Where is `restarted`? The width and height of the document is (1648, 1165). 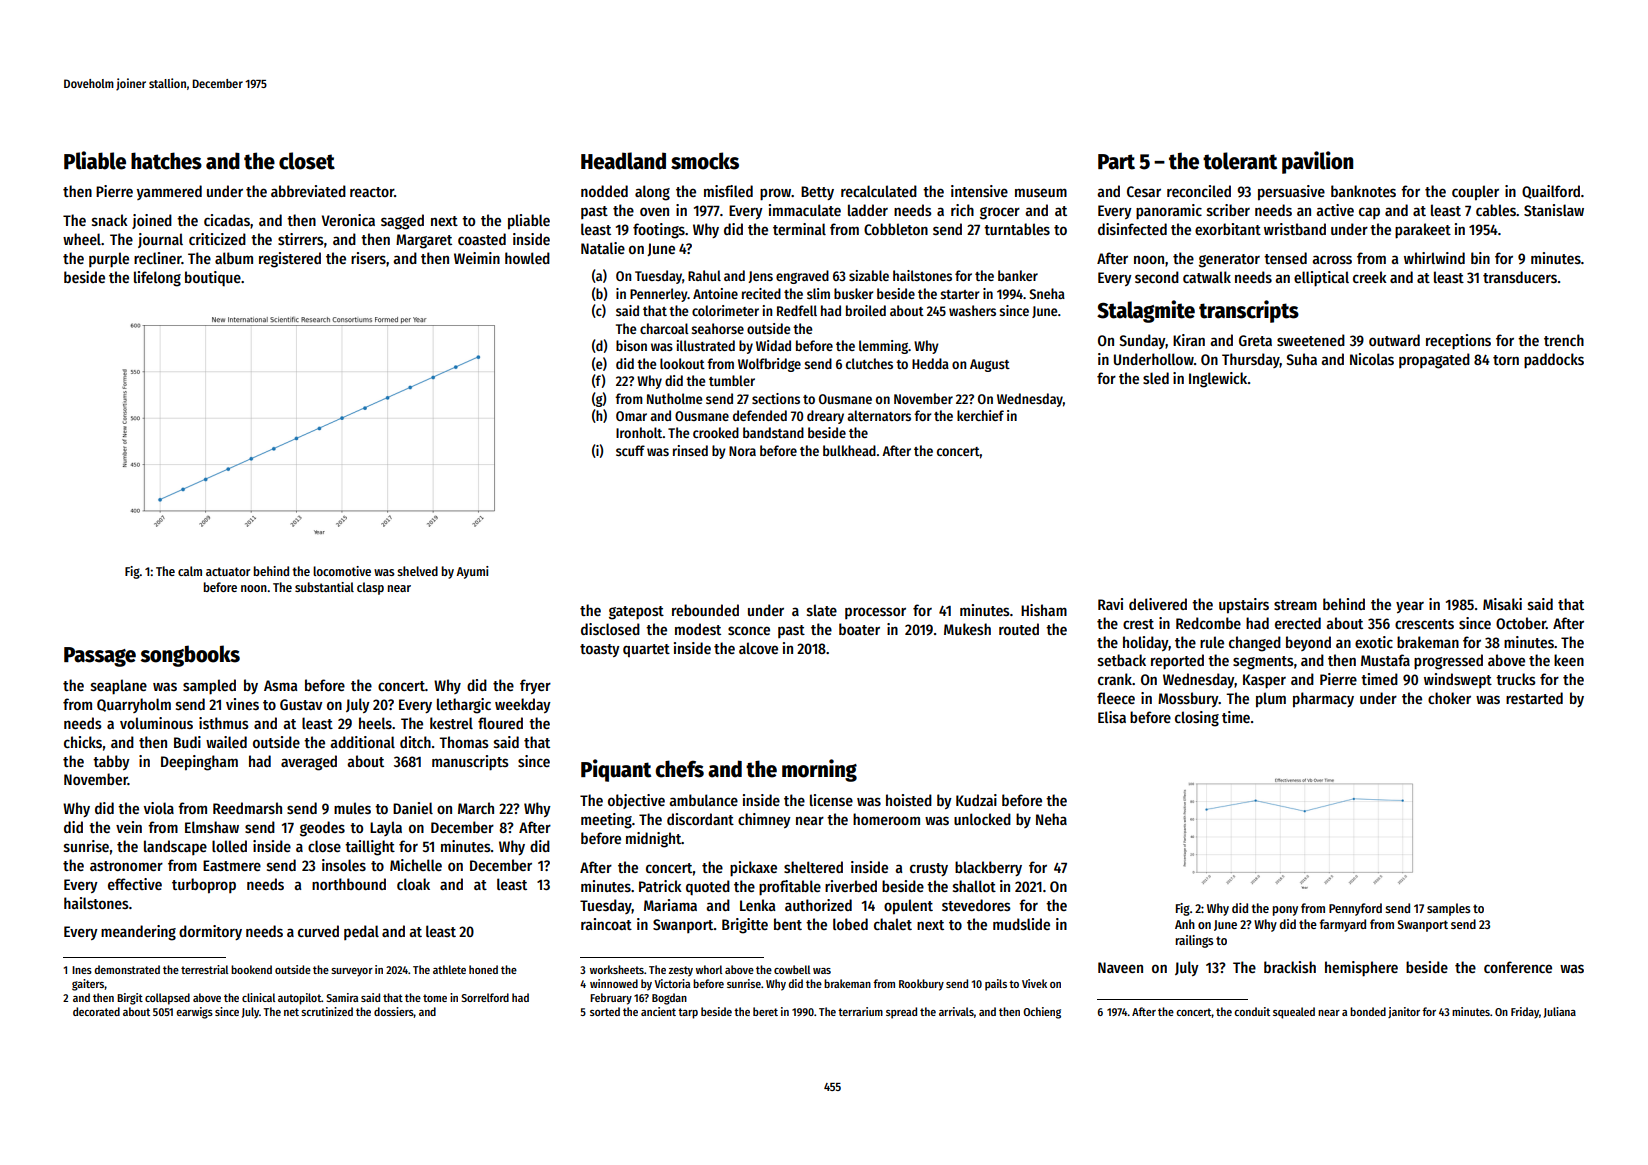
restarted is located at coordinates (1534, 698).
